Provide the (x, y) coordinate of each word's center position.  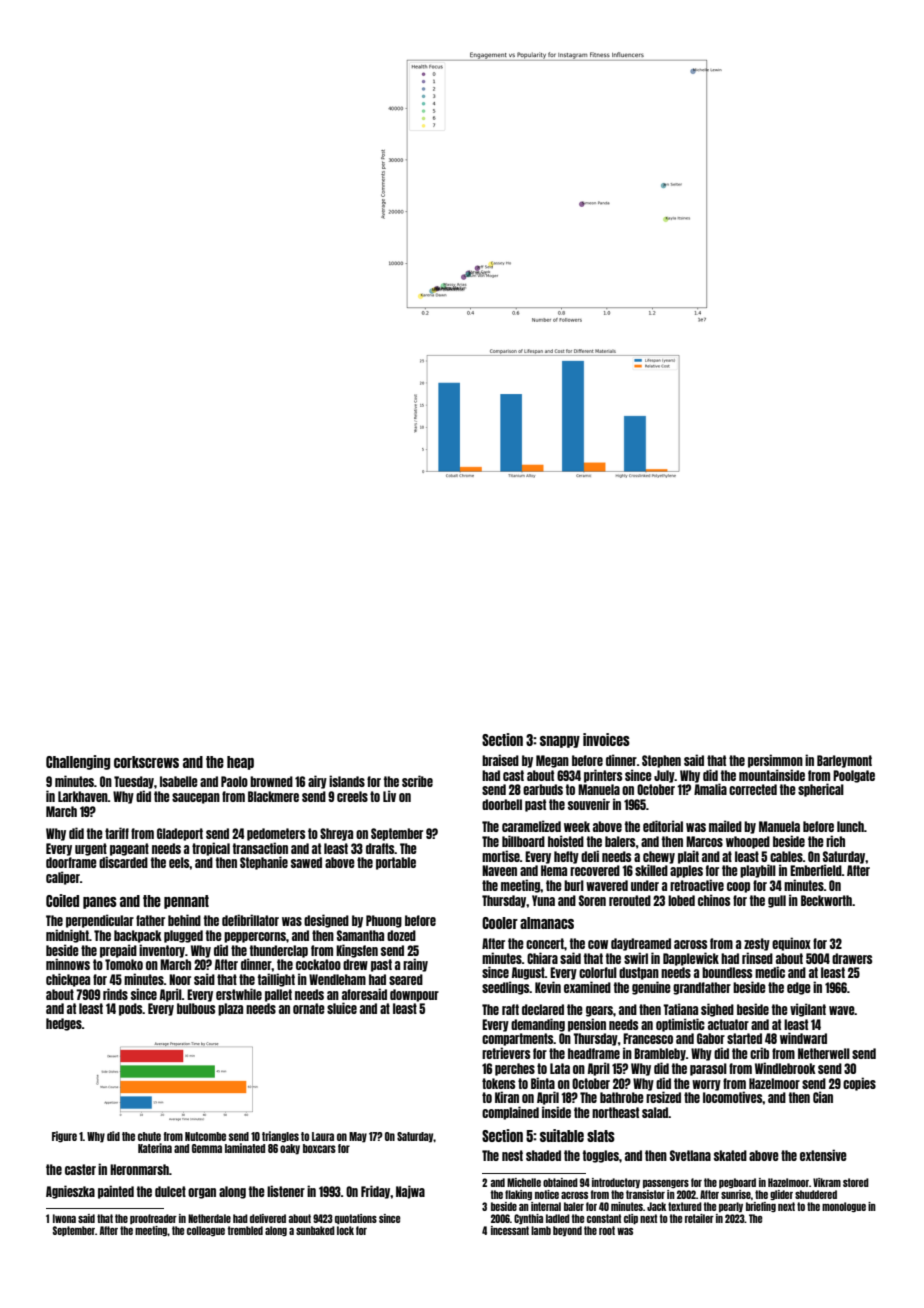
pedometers (276, 834)
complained (510, 1113)
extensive (823, 1155)
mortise (501, 856)
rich (835, 841)
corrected (753, 789)
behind (184, 920)
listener (286, 1191)
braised (500, 760)
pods (131, 1009)
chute (149, 1136)
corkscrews (146, 762)
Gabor (711, 1038)
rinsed (757, 958)
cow (598, 944)
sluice (342, 1008)
